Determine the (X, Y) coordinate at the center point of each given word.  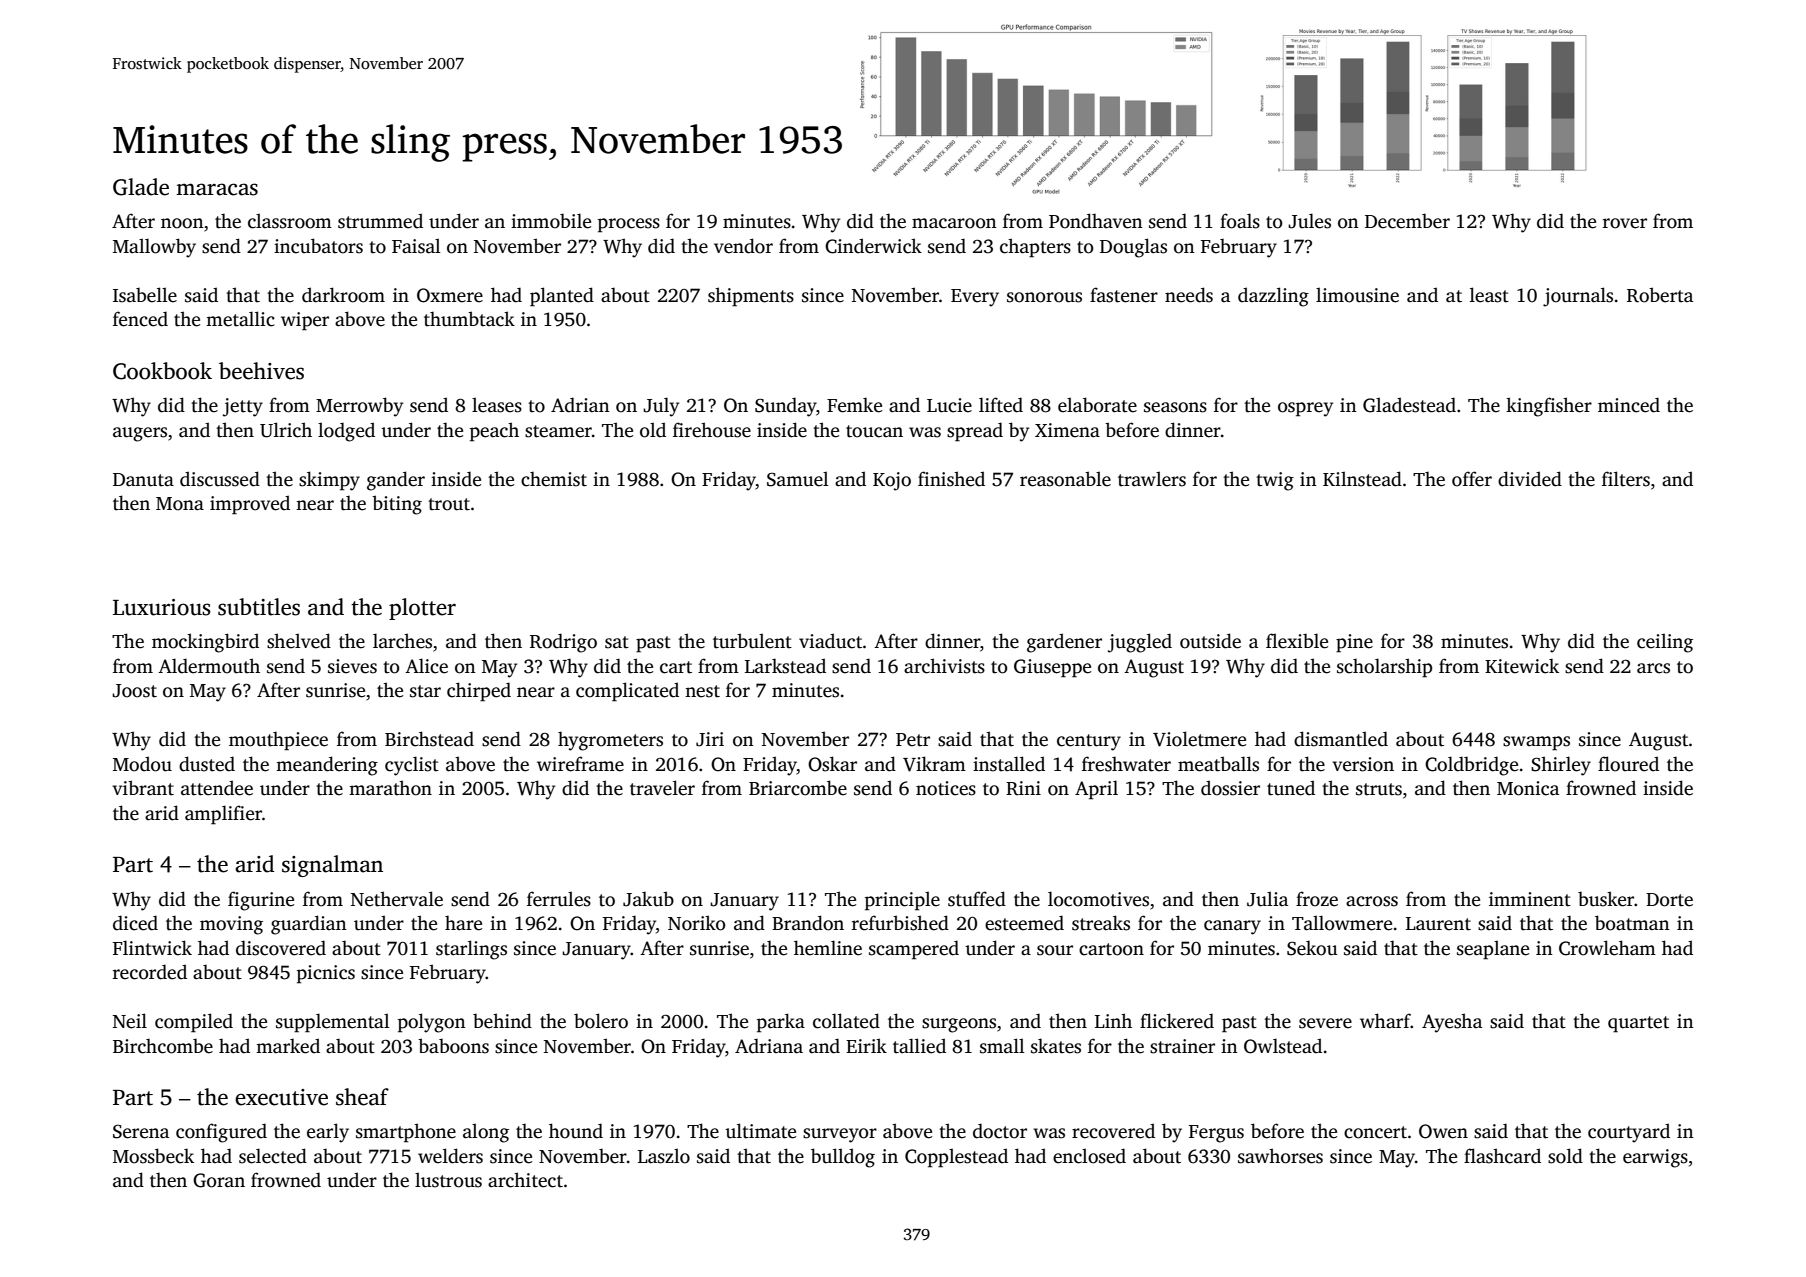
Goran (219, 1180)
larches (402, 641)
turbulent (752, 641)
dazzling (1273, 297)
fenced (140, 319)
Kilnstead (1362, 479)
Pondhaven (1096, 221)
